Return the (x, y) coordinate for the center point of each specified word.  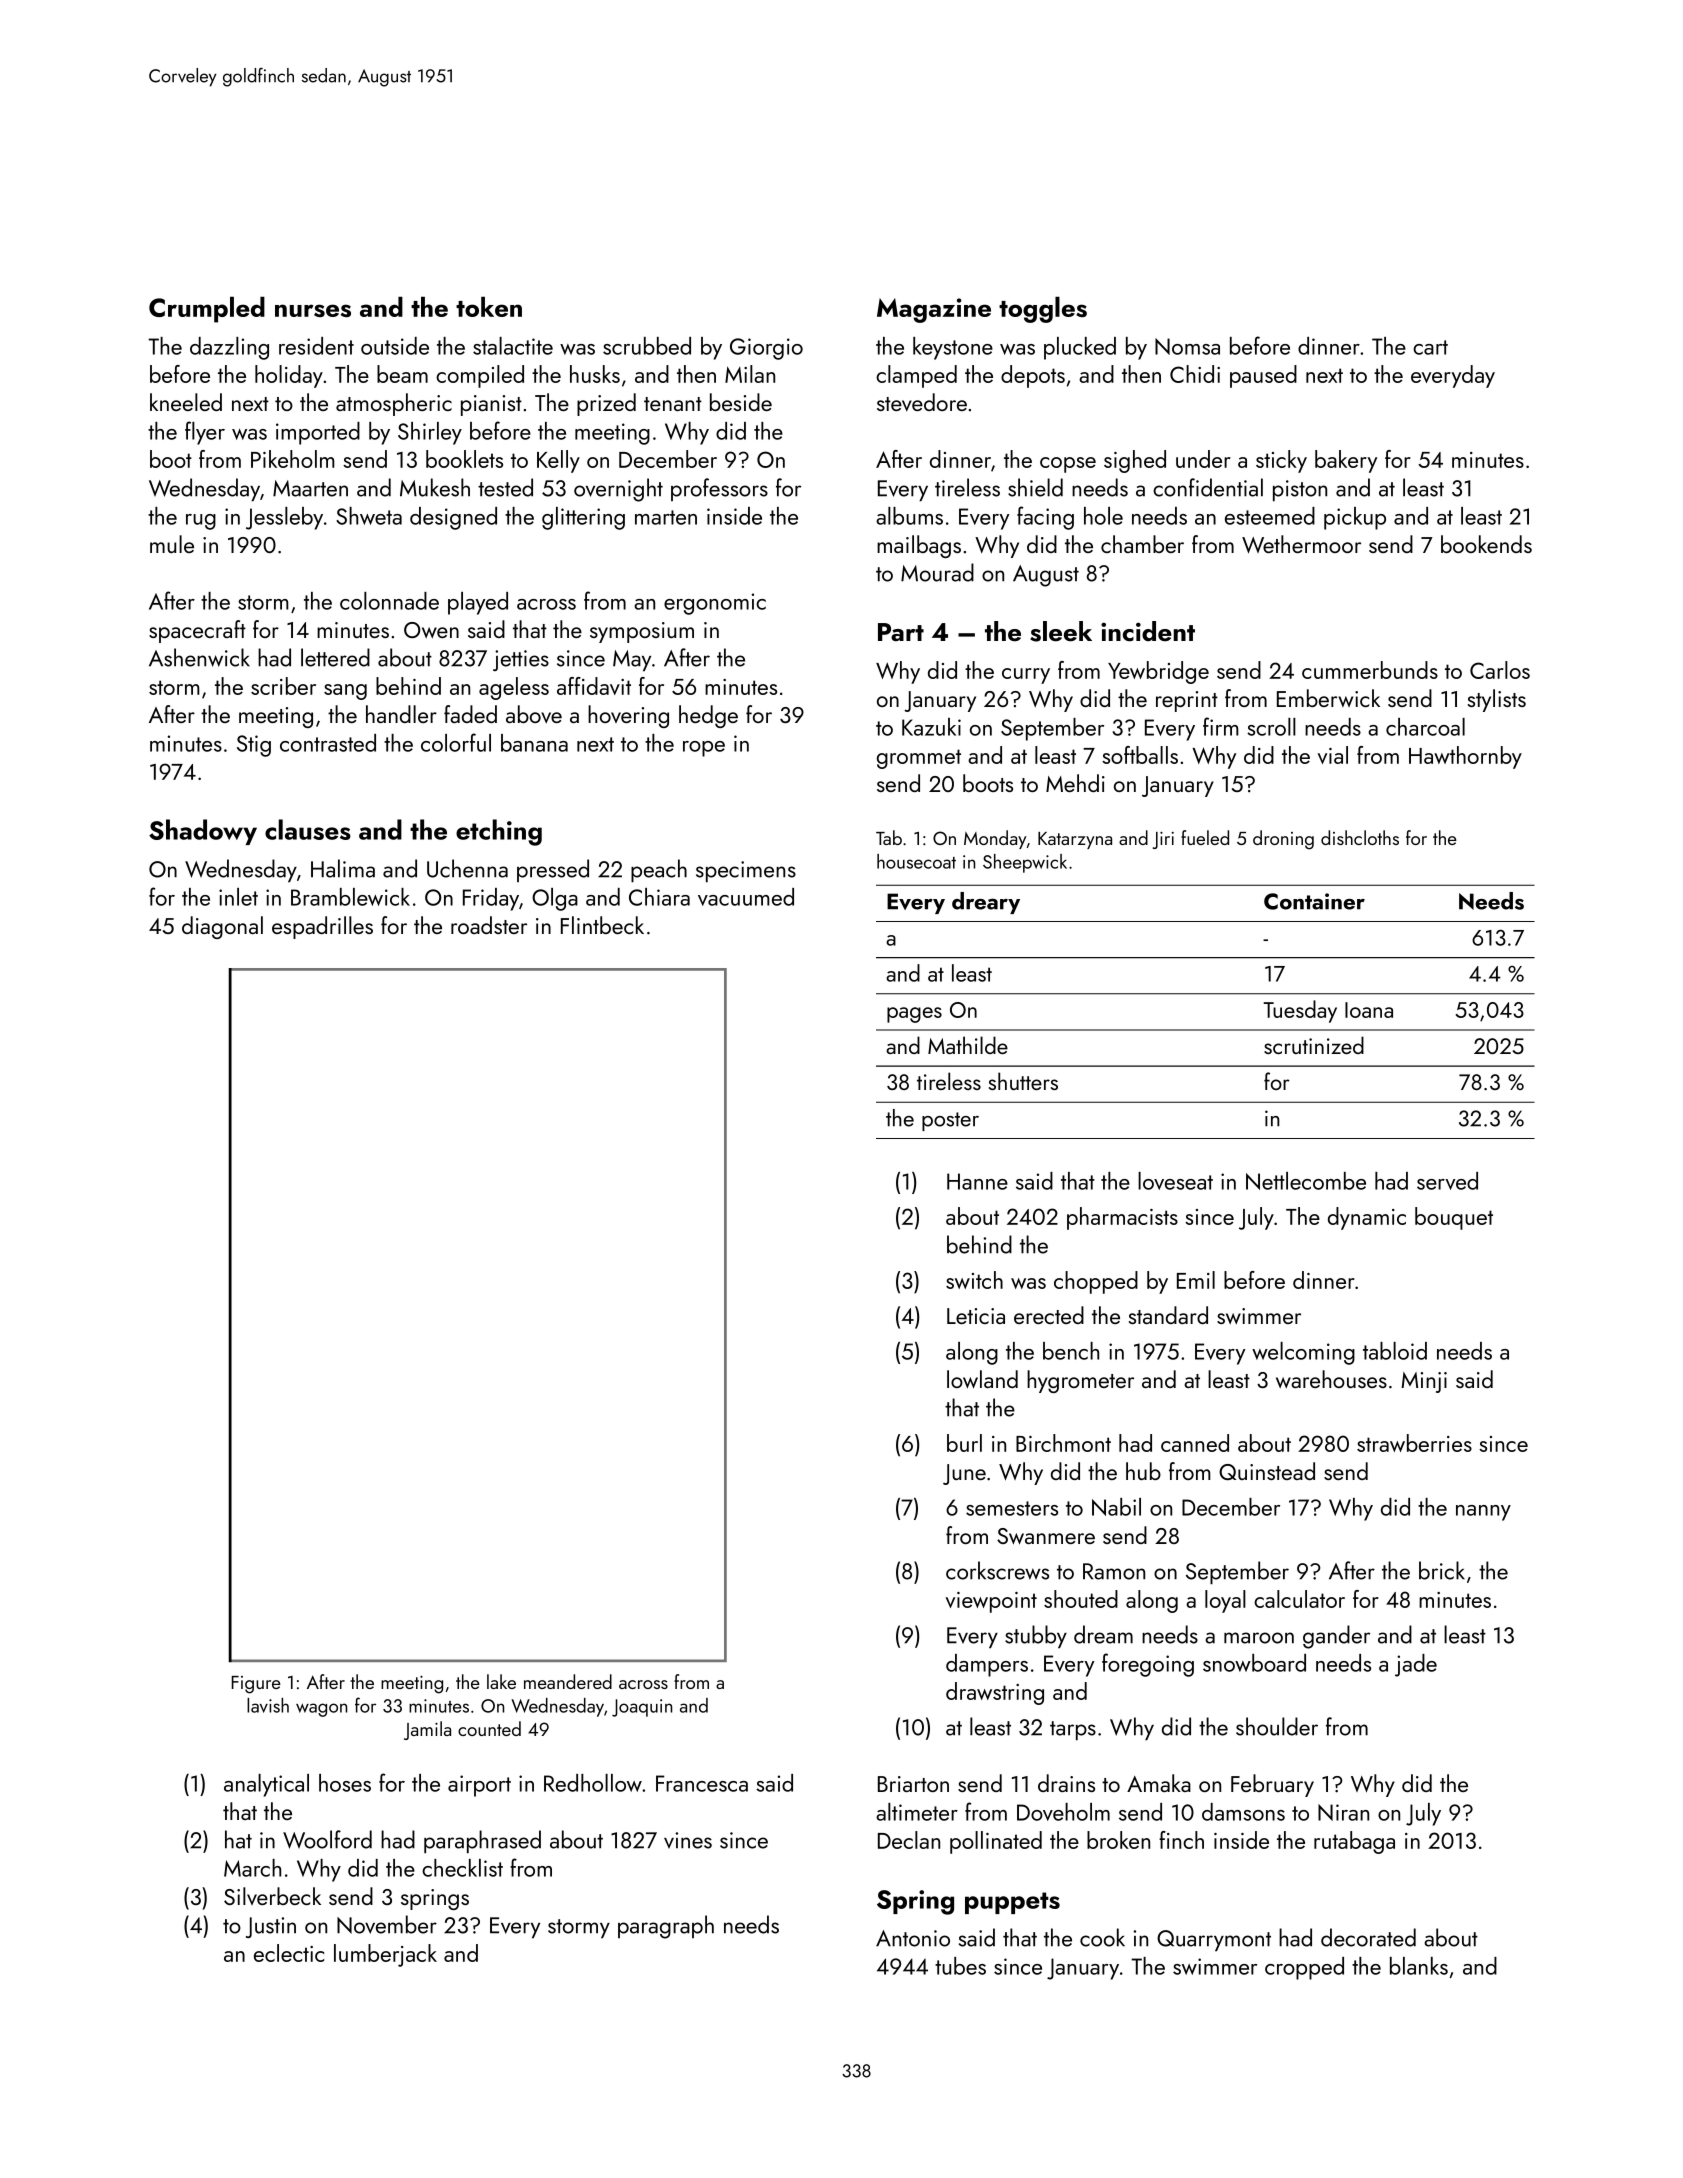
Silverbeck (272, 1896)
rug (201, 522)
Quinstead (1267, 1471)
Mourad (937, 572)
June (964, 1474)
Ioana (1369, 1010)
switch (974, 1280)
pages (914, 1015)
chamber (1142, 544)
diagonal (222, 927)
